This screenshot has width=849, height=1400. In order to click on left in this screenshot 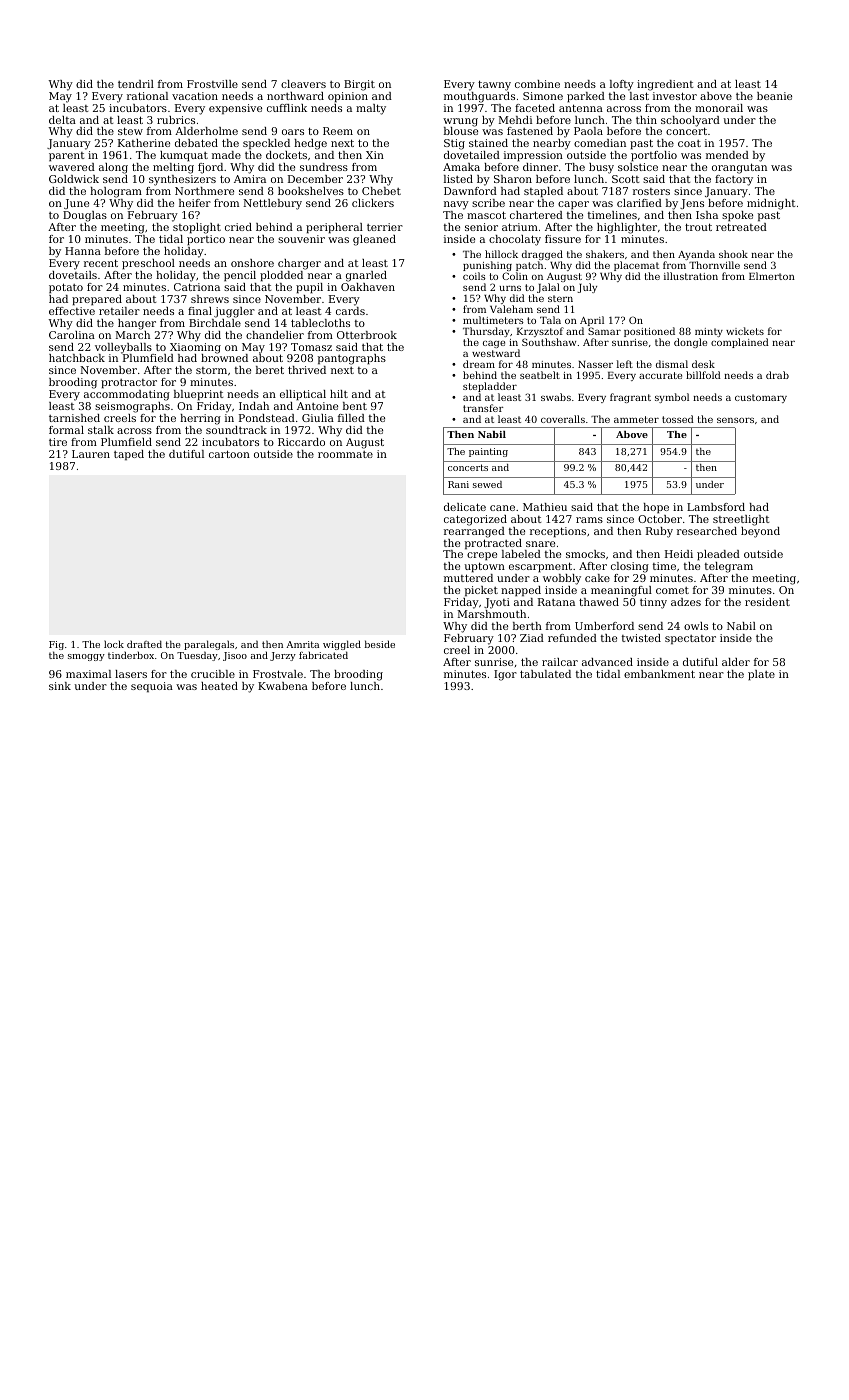, I will do `click(625, 364)`.
